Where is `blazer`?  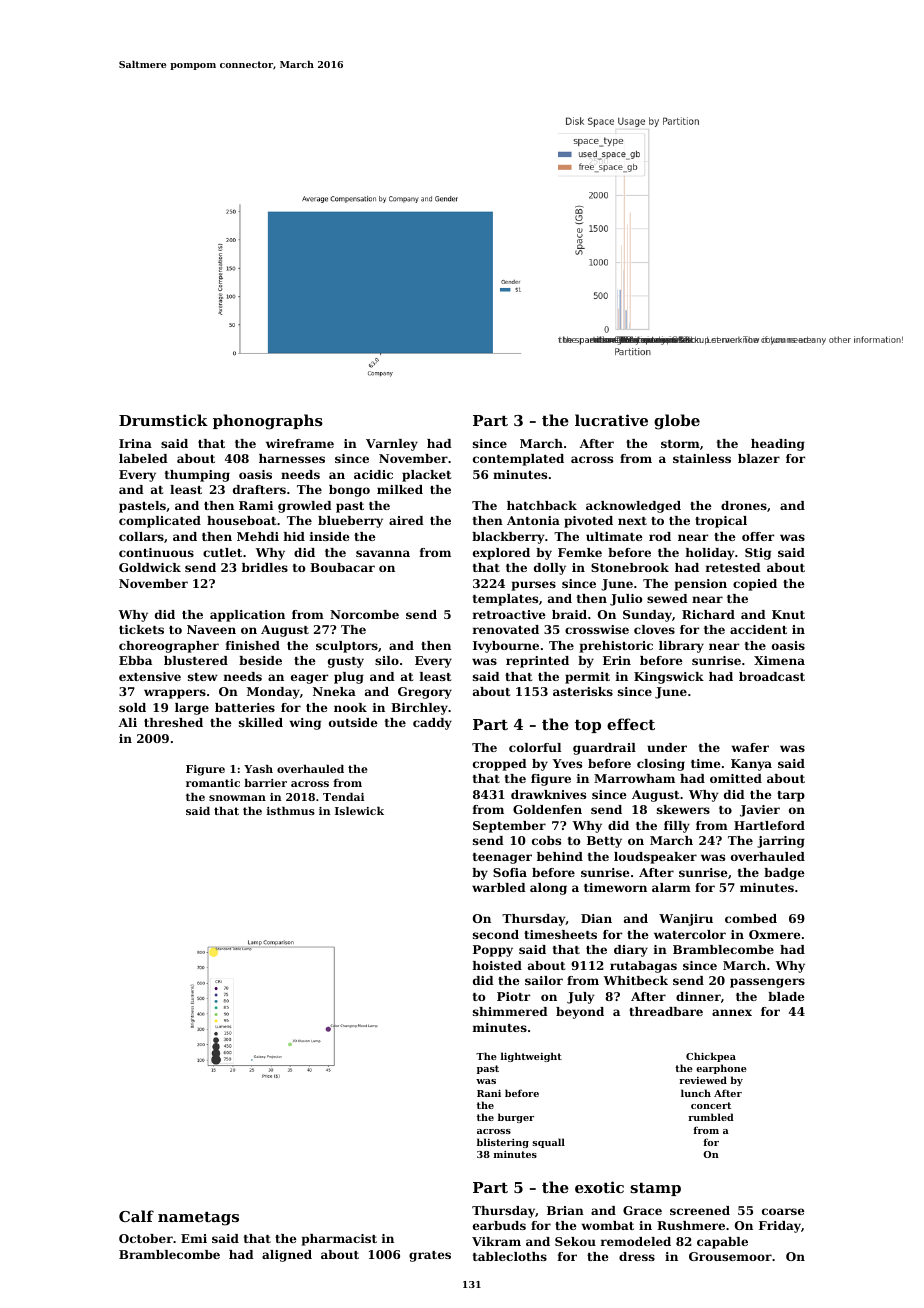 blazer is located at coordinates (759, 458).
